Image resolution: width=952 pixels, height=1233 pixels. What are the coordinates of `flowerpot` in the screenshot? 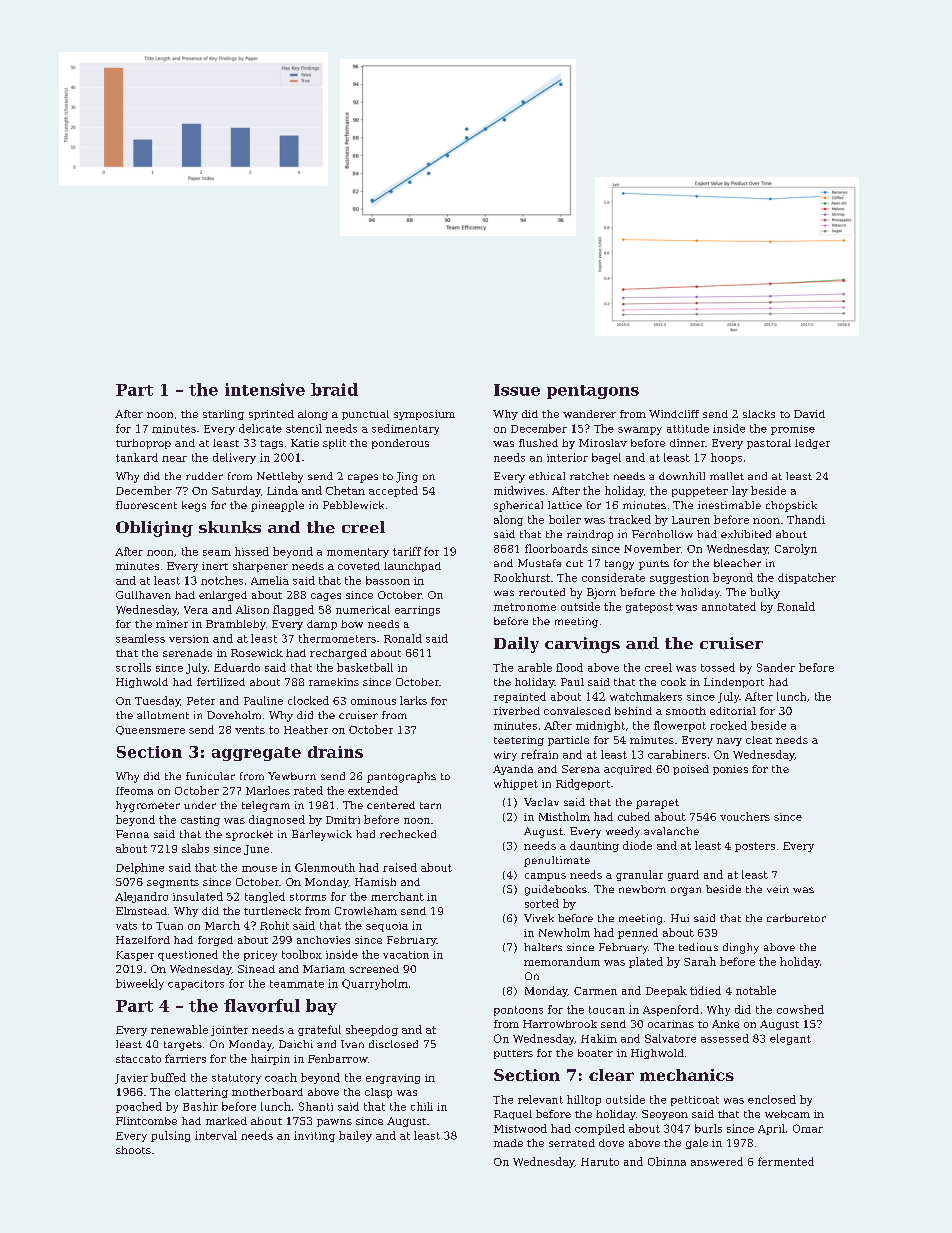 It's located at (680, 726).
